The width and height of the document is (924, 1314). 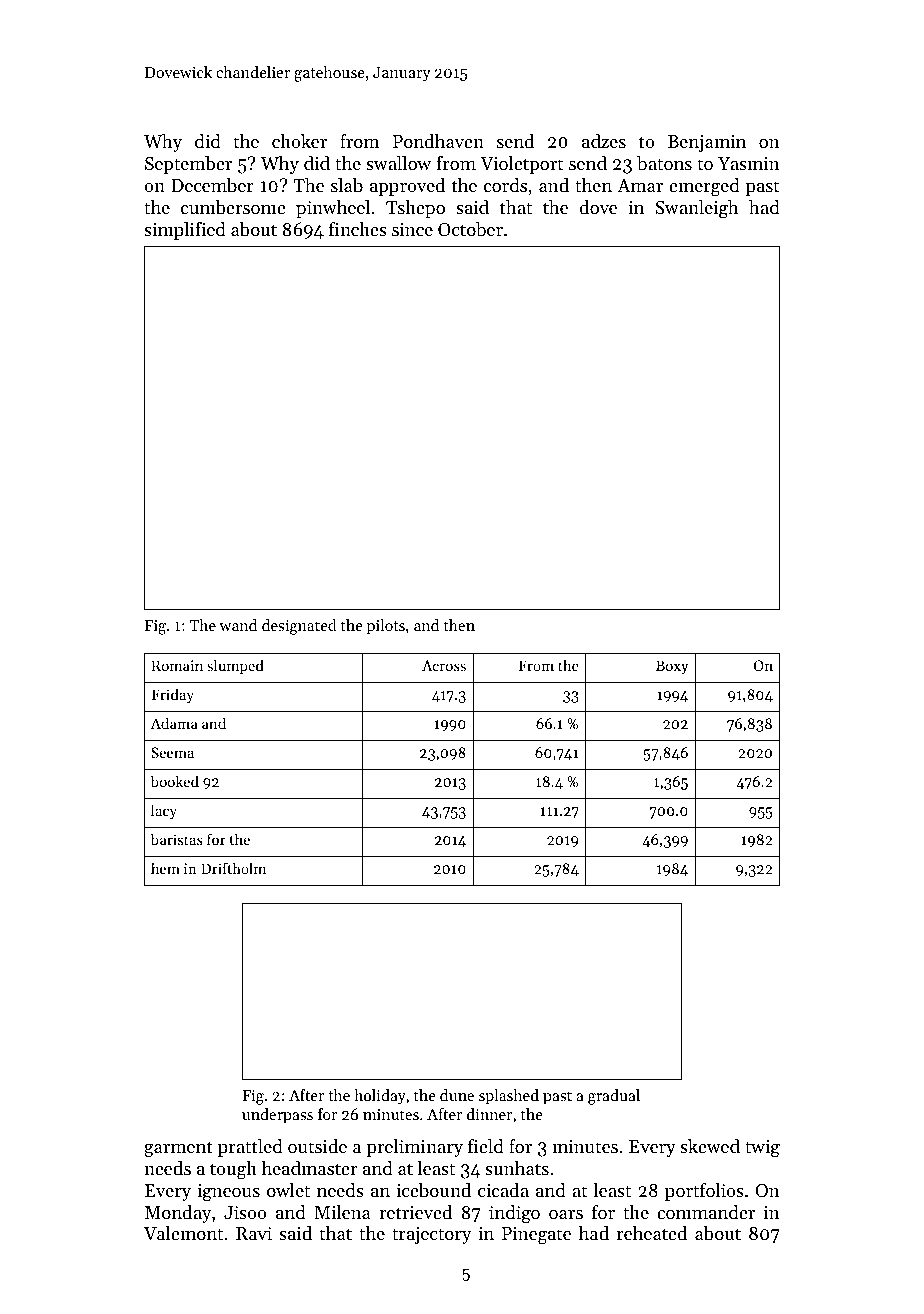 What do you see at coordinates (444, 665) in the document?
I see `Across` at bounding box center [444, 665].
